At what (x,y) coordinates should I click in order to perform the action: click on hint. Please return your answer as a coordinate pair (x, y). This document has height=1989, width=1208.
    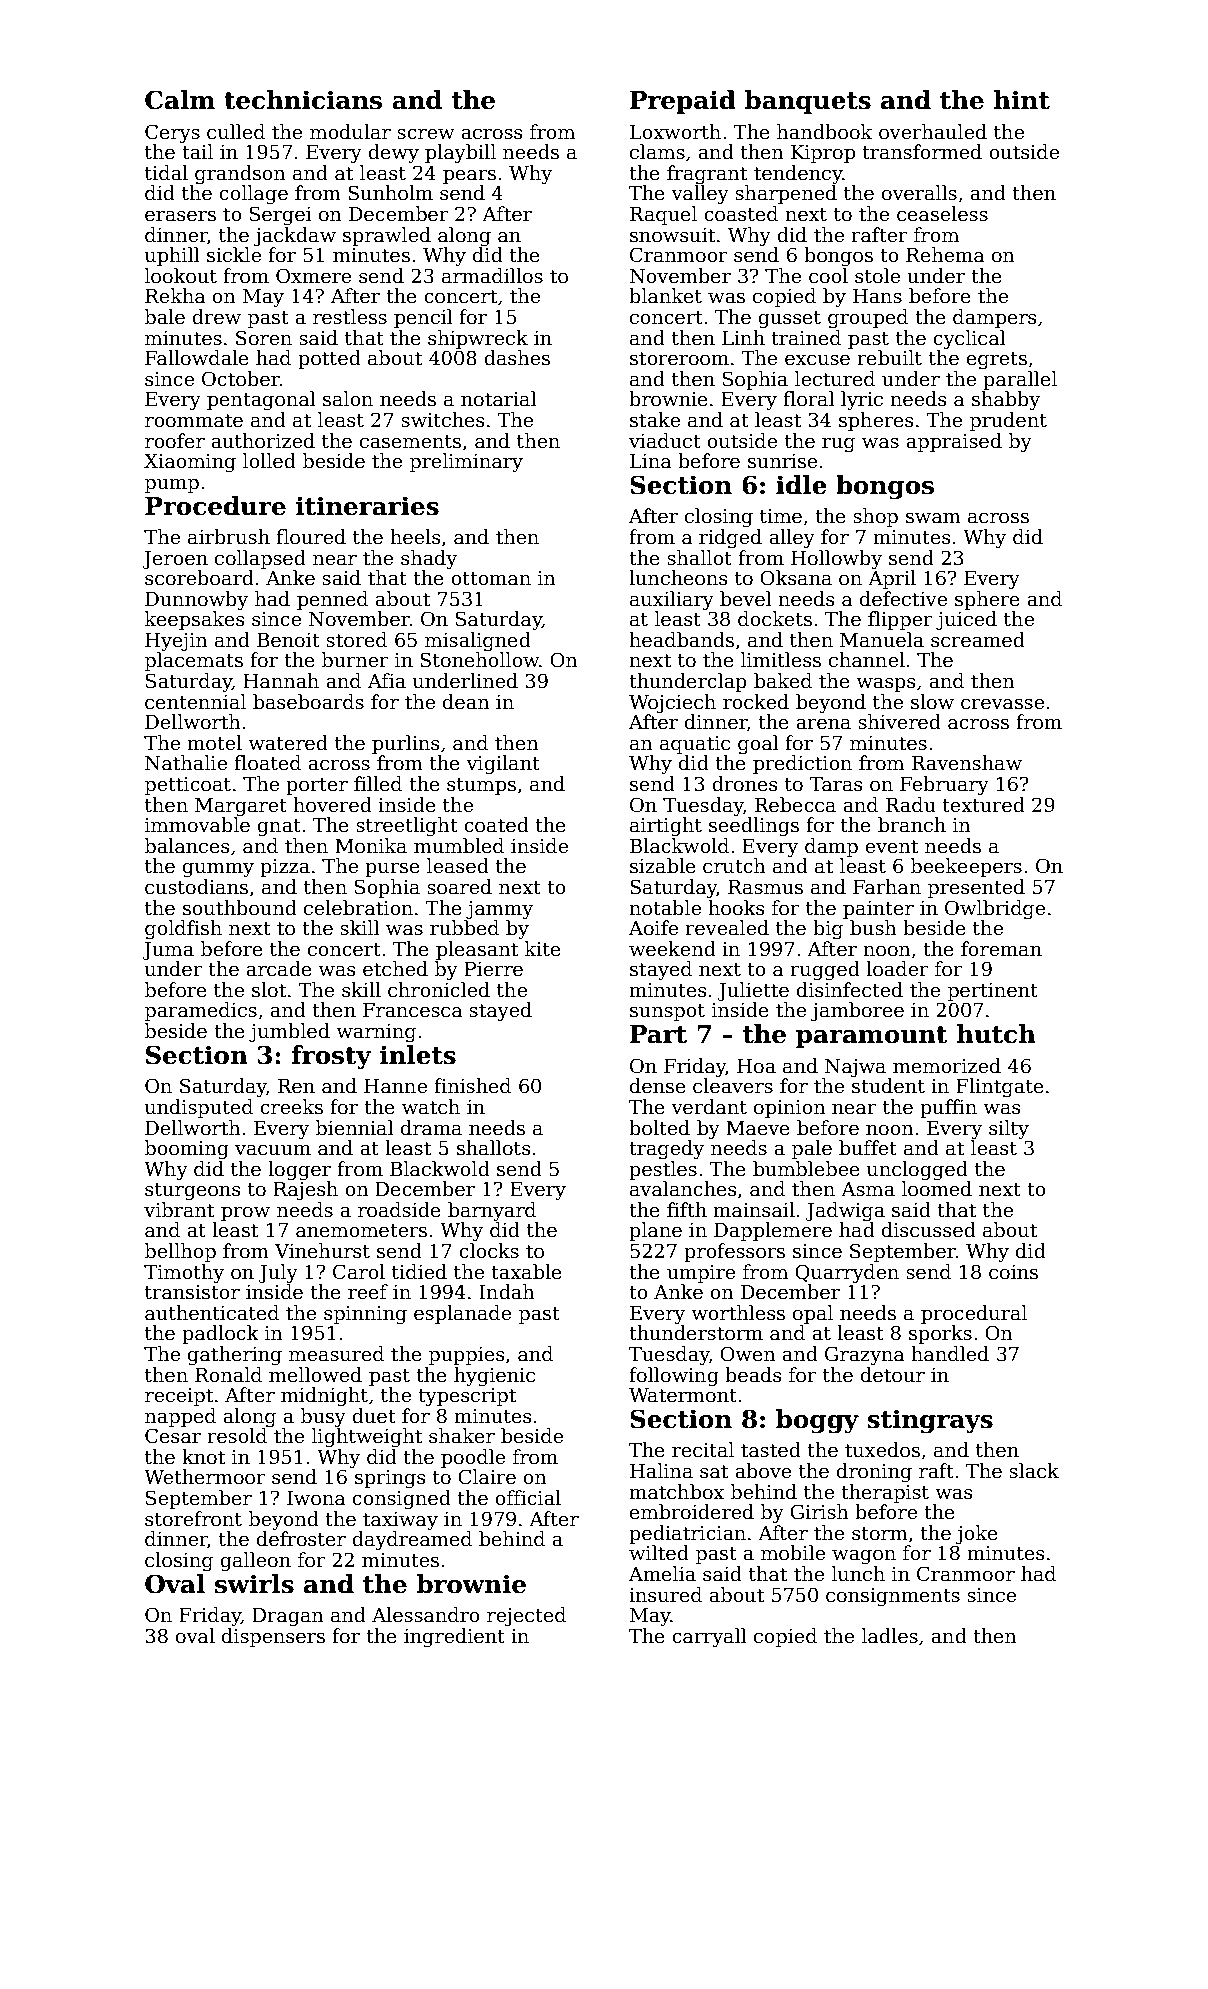
    Looking at the image, I should click on (1021, 100).
